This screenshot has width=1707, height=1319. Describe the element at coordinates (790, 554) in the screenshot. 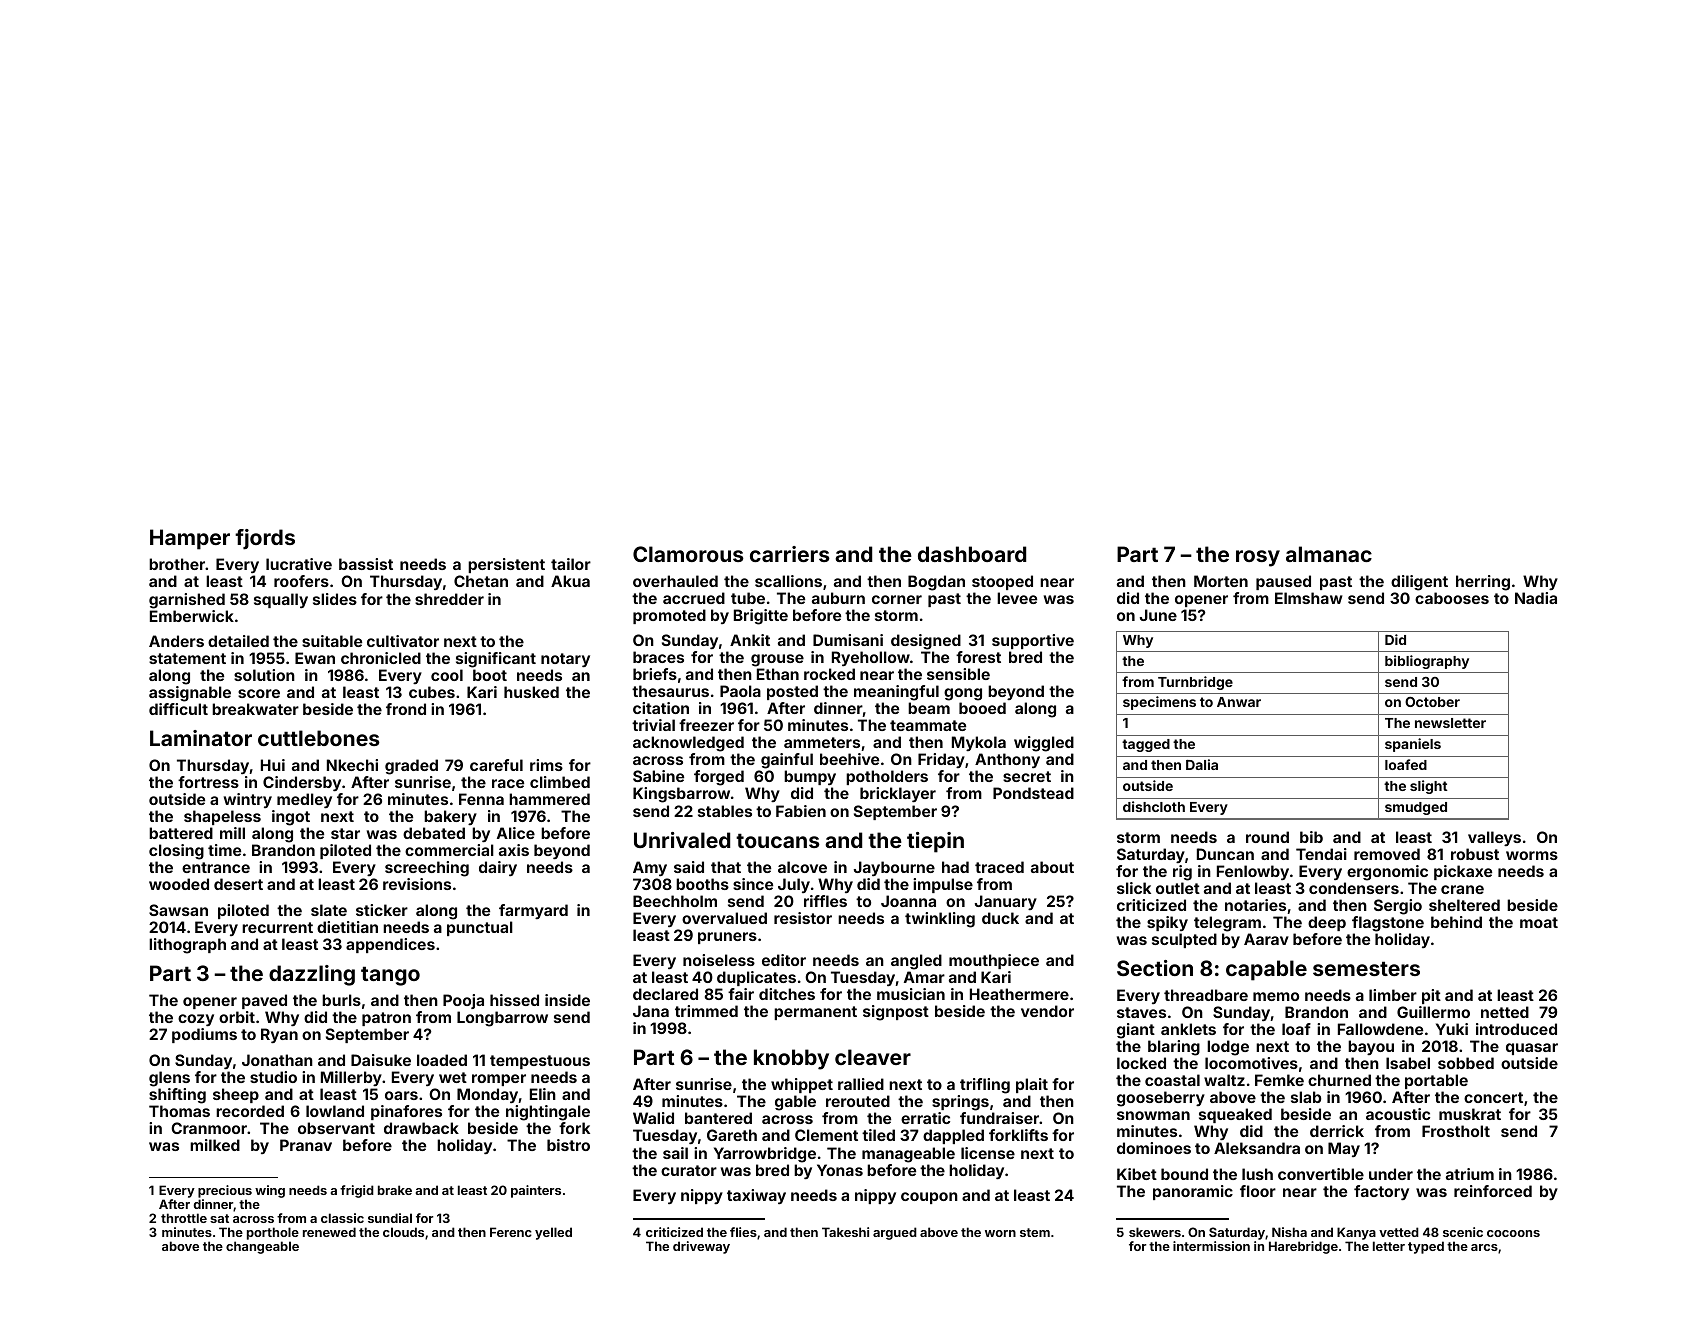

I see `carriers` at that location.
